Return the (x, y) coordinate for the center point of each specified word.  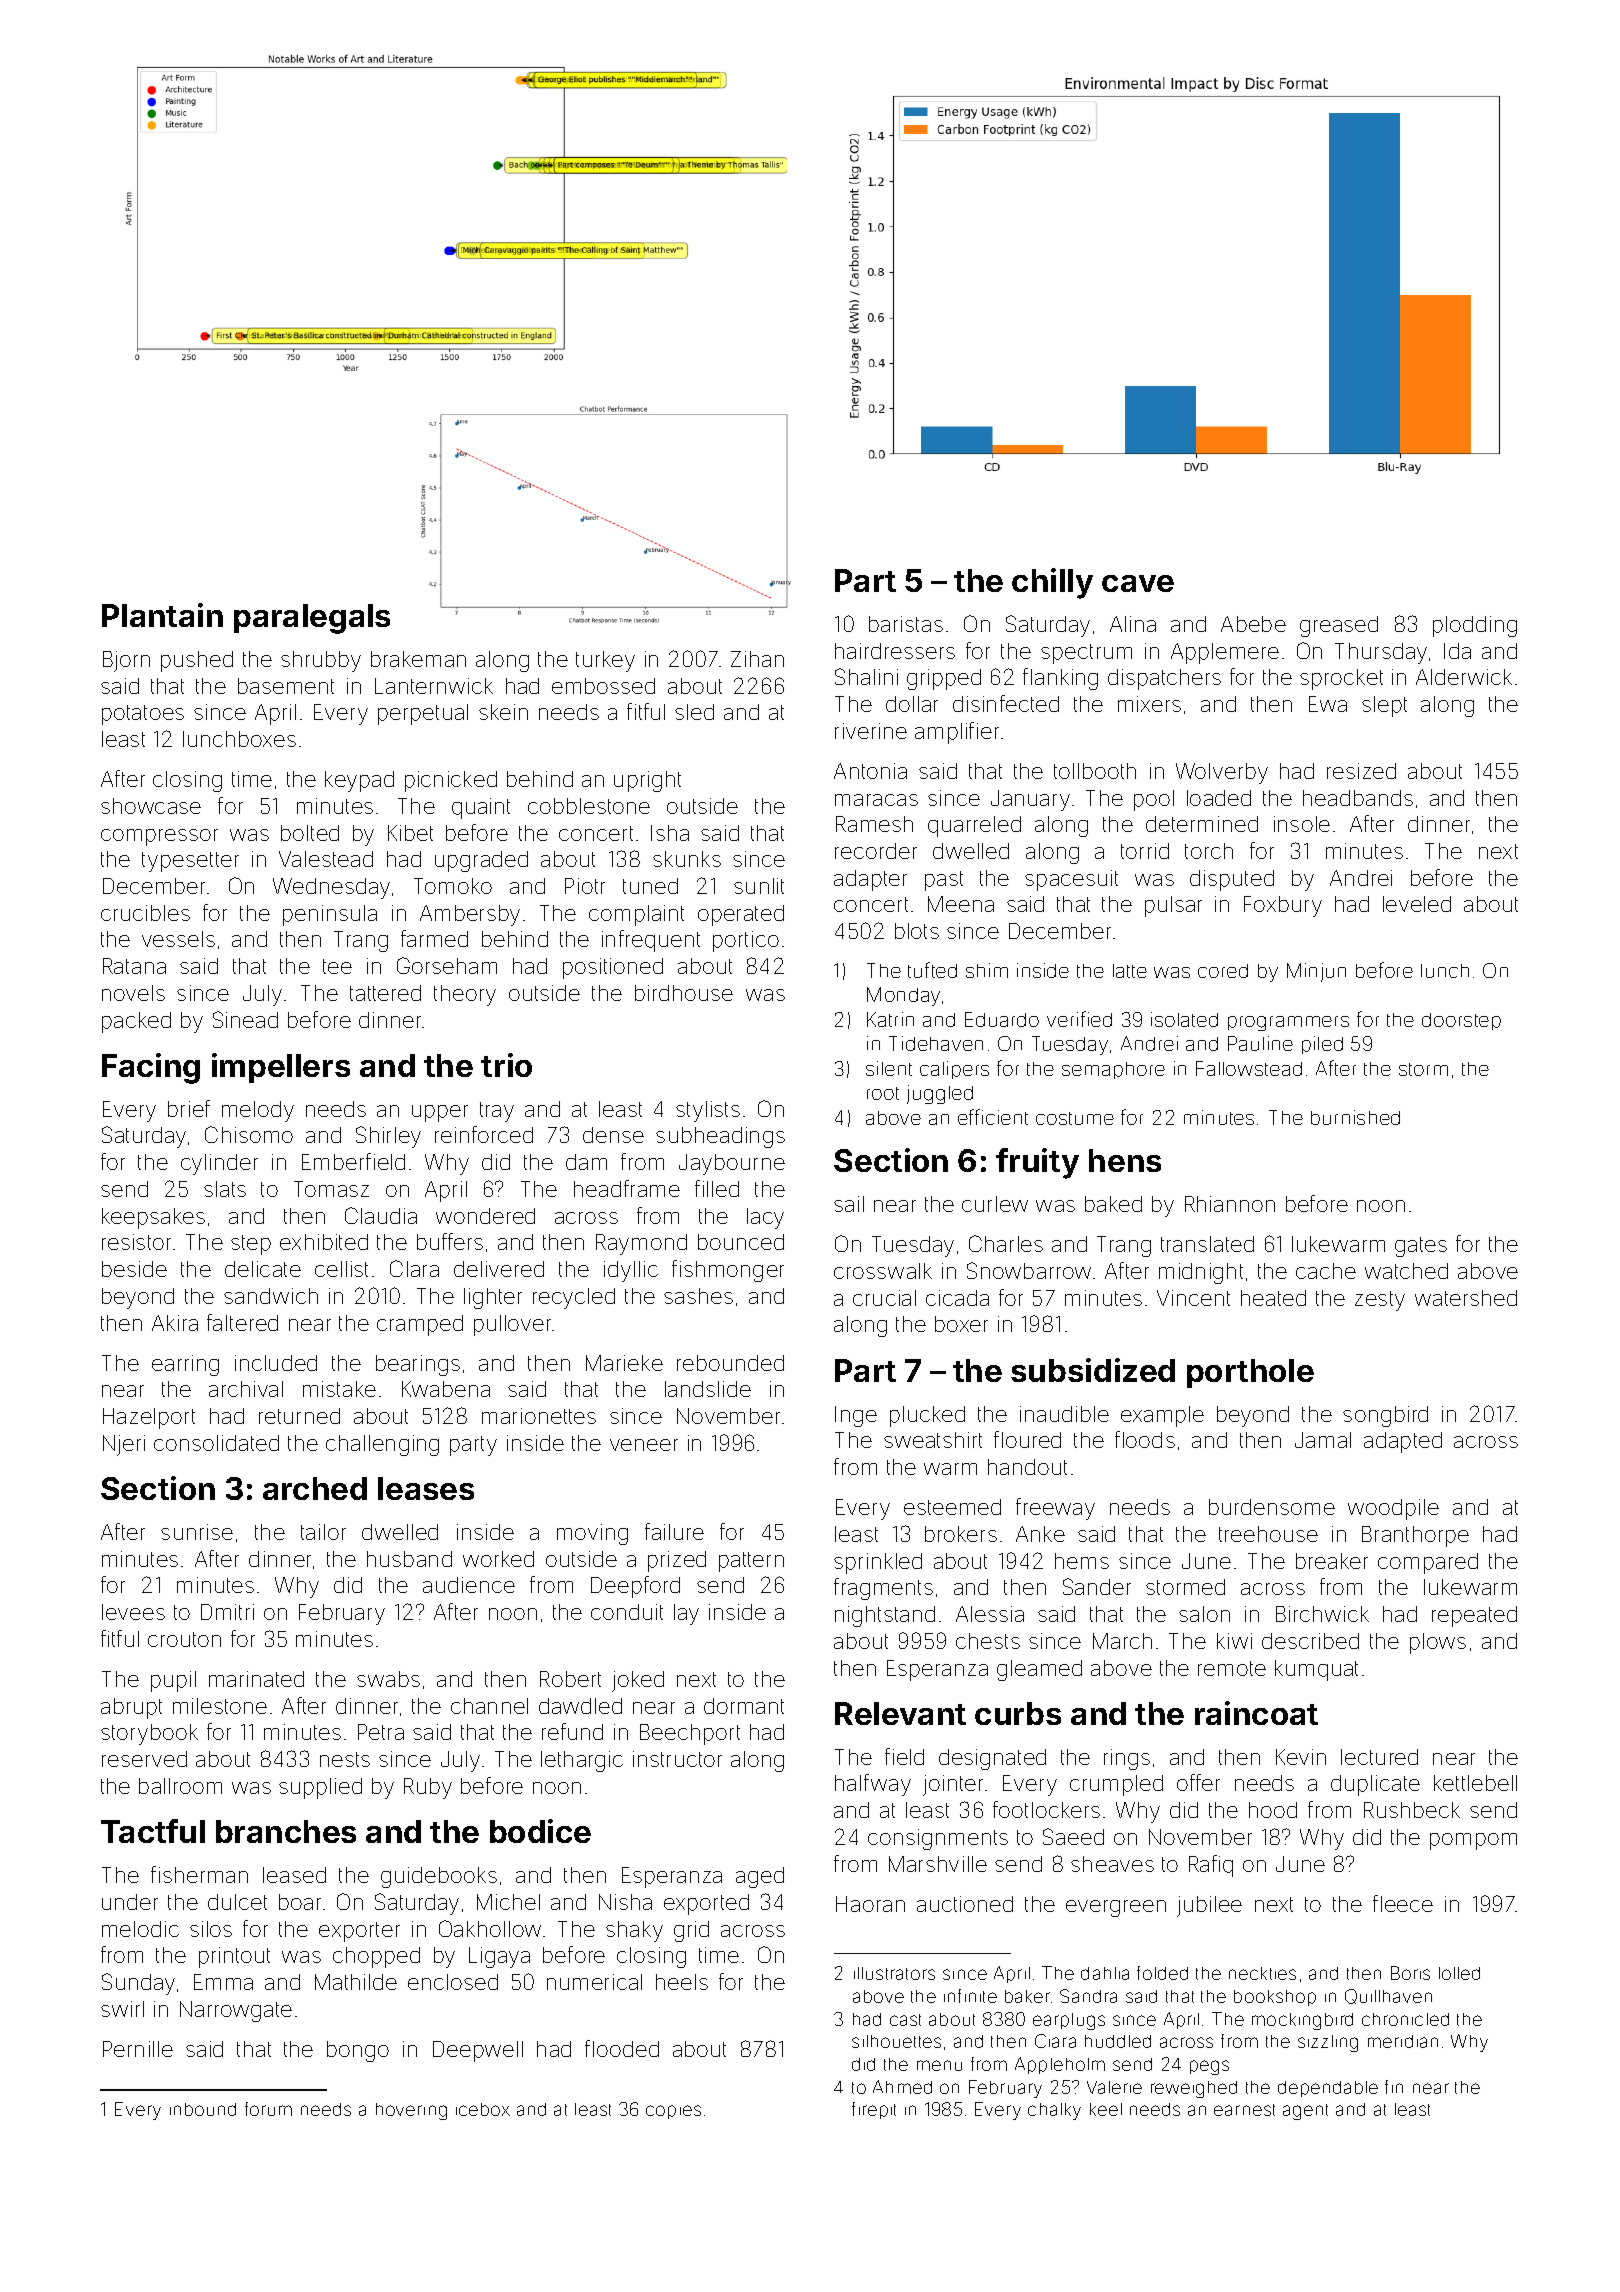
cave (1138, 583)
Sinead (245, 1019)
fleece (1403, 1903)
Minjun (1316, 972)
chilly (1052, 583)
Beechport (690, 1734)
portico (746, 941)
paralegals (312, 619)
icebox (483, 2109)
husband (409, 1559)
